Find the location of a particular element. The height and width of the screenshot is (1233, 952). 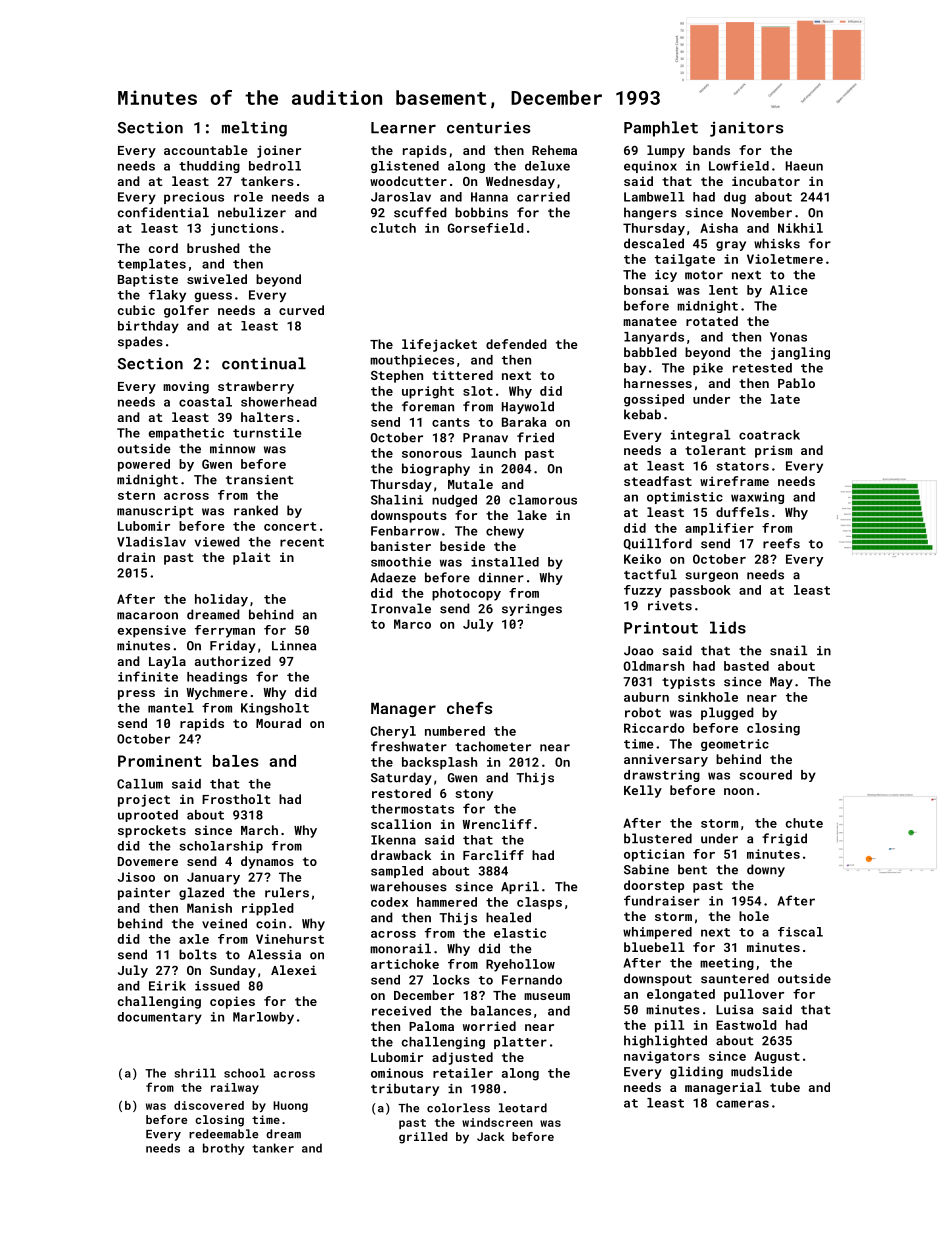

thudding is located at coordinates (209, 167).
